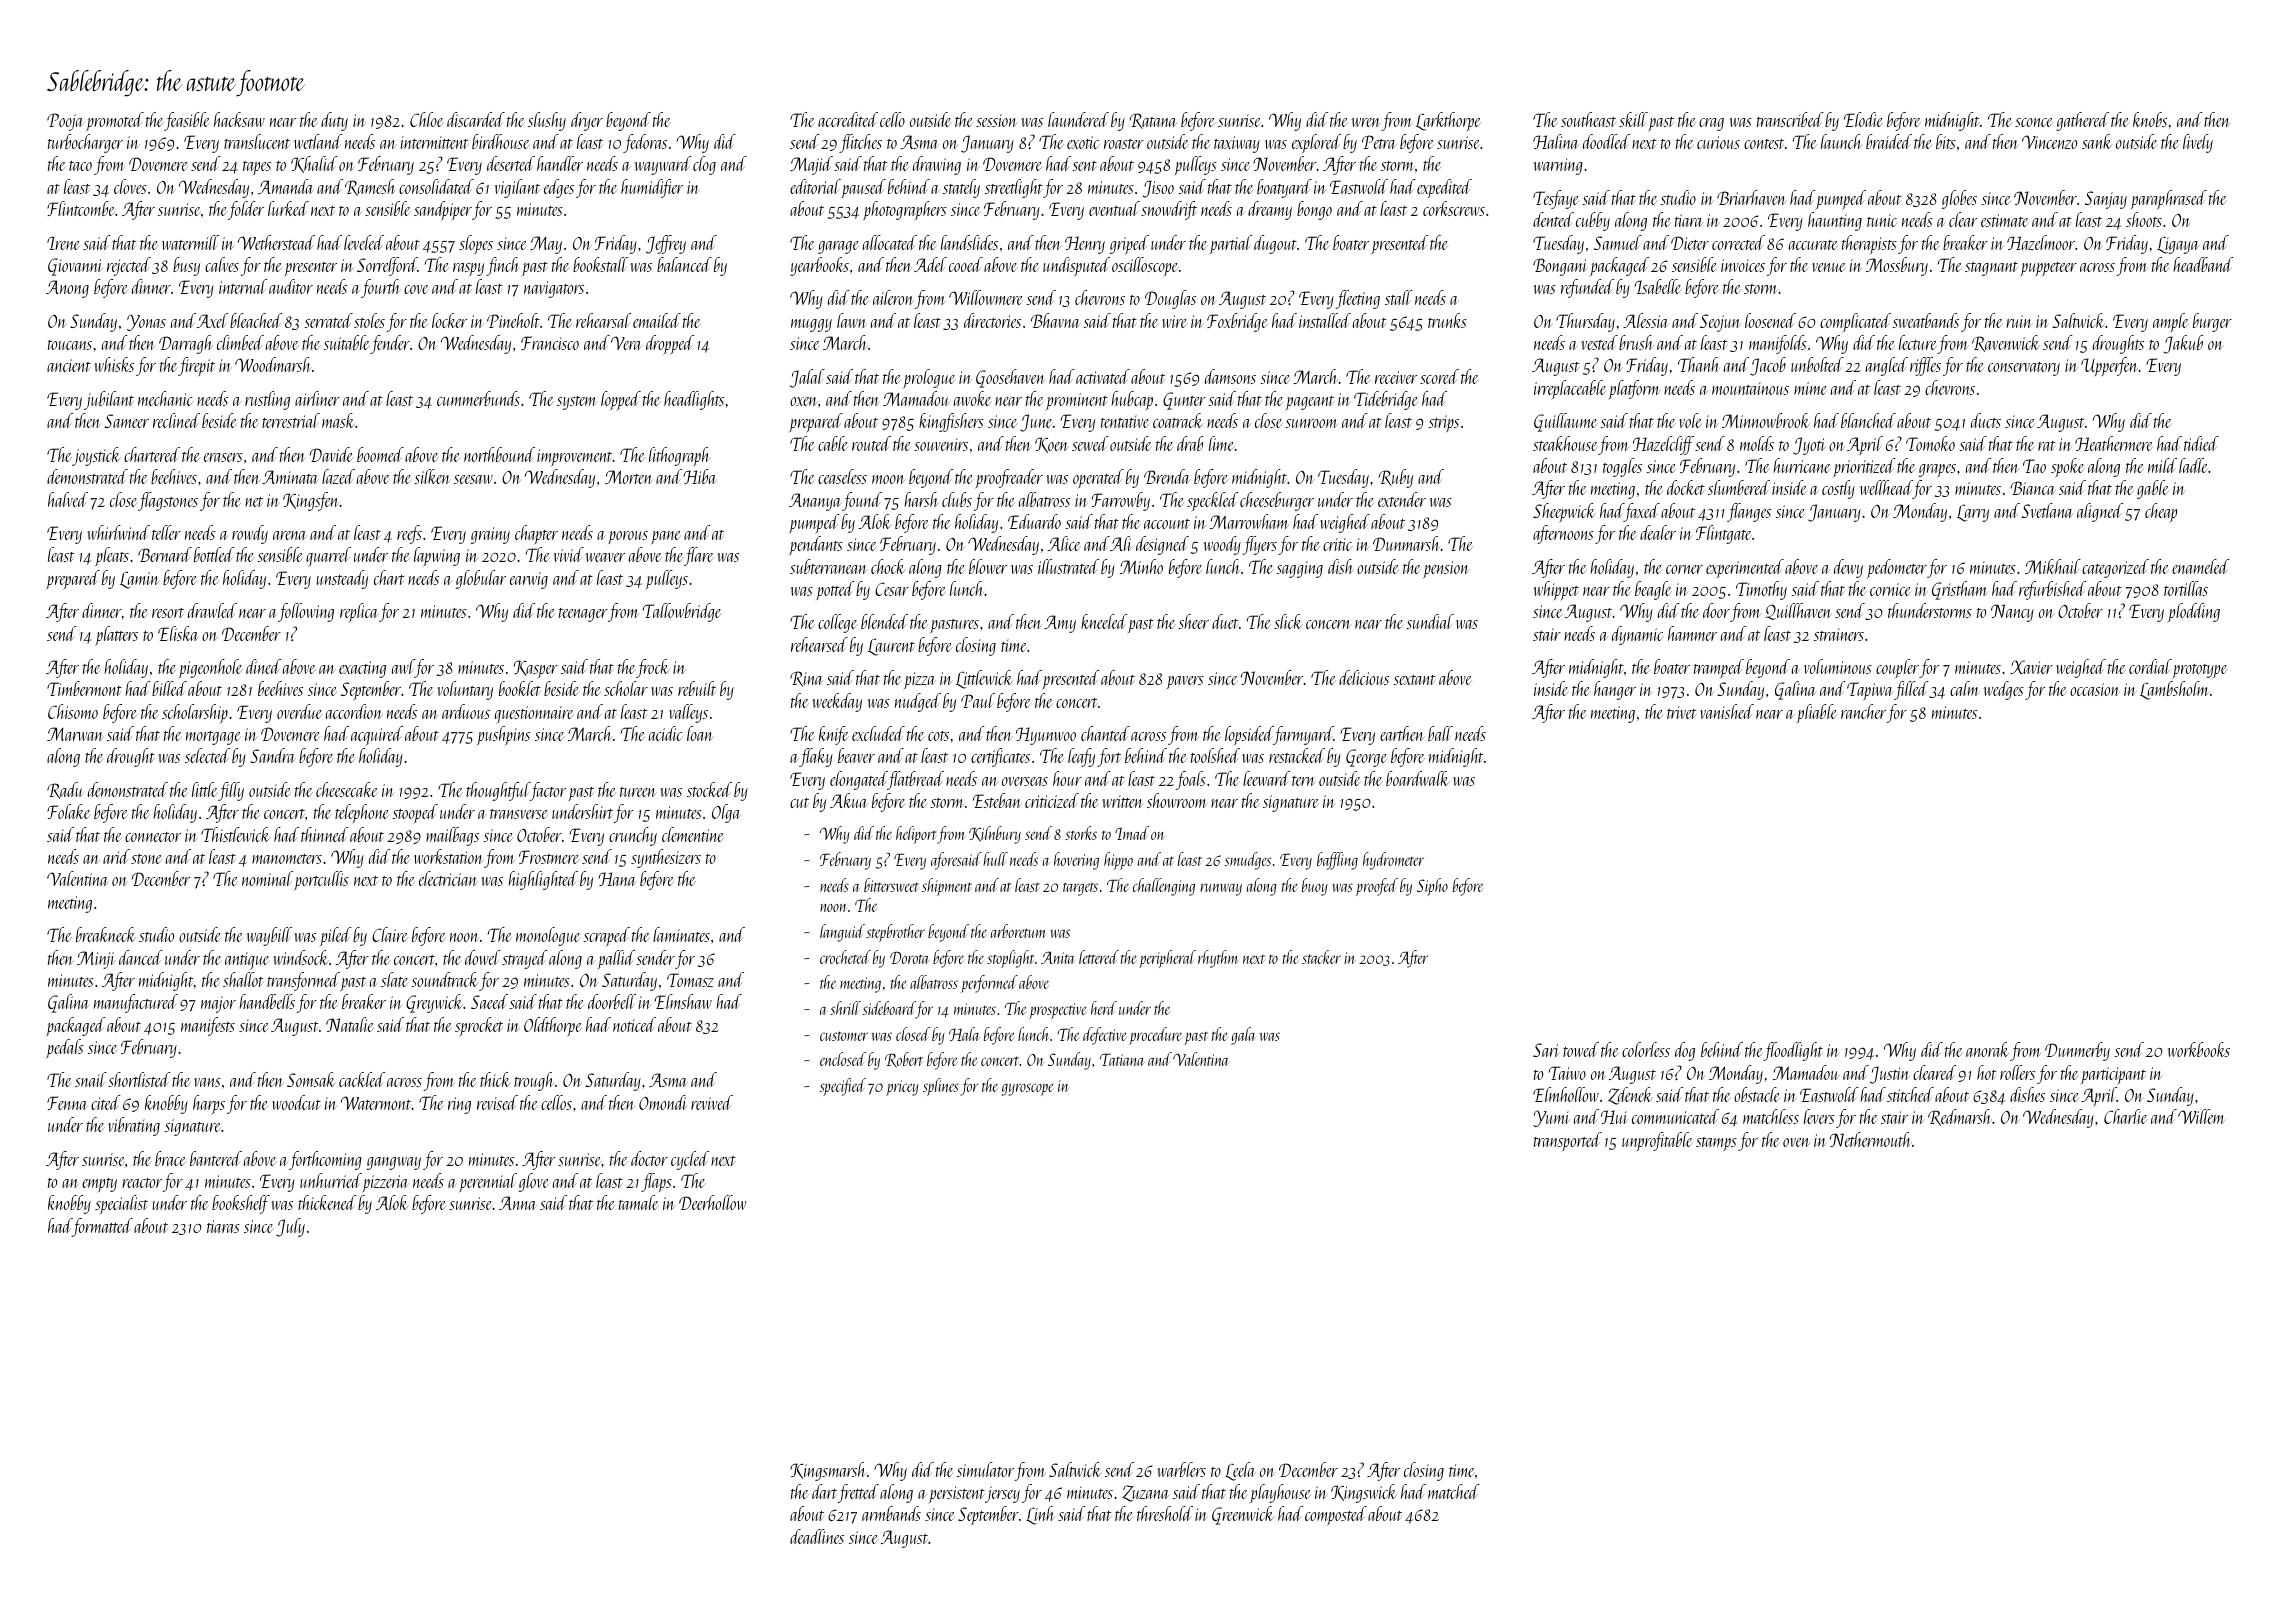 This screenshot has width=2282, height=1614. I want to click on haunting, so click(1835, 221).
